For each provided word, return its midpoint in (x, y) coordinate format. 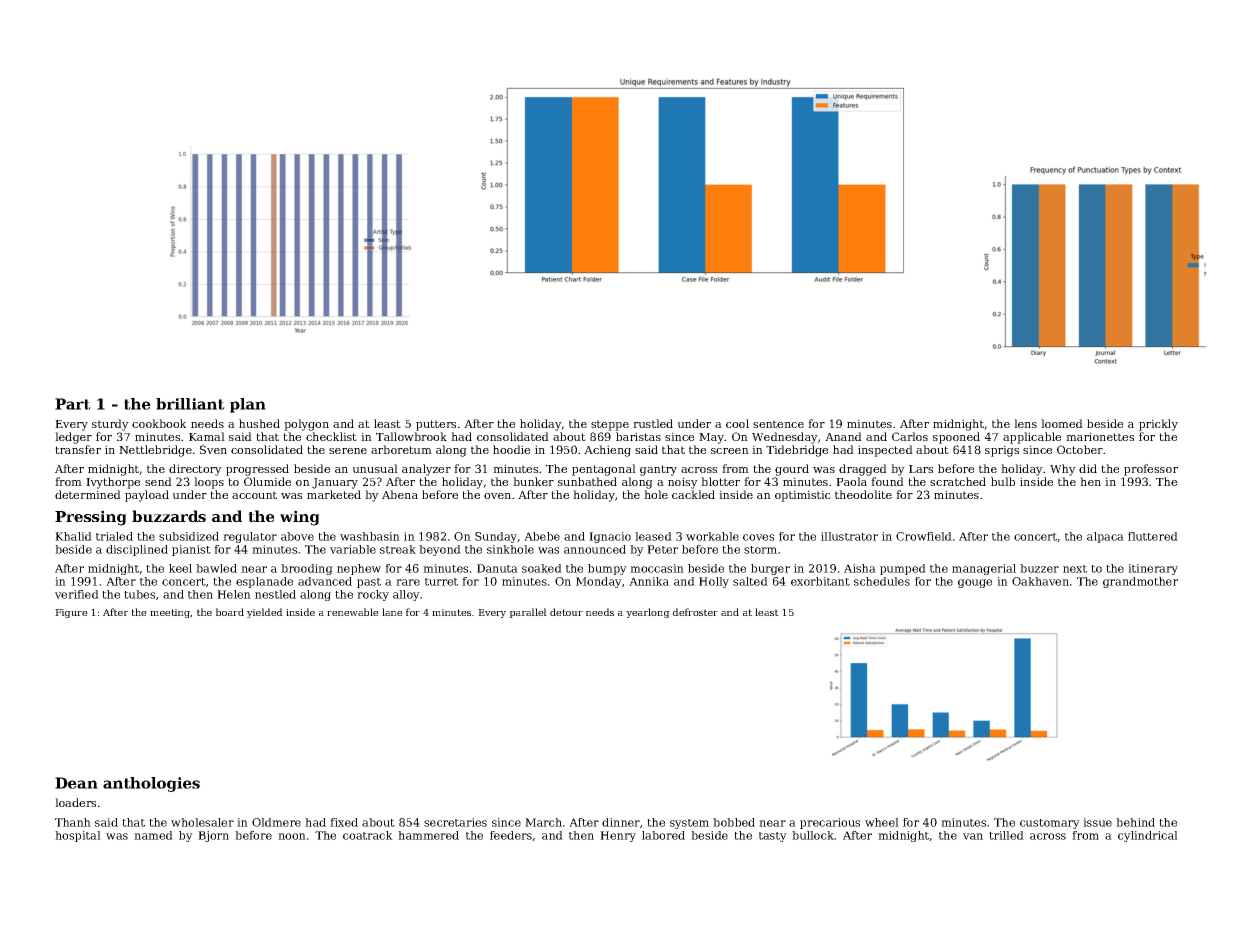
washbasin (370, 536)
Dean (76, 783)
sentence (778, 424)
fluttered (1153, 536)
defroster (695, 612)
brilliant (190, 404)
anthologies (151, 784)
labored (663, 835)
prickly (1158, 425)
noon (292, 836)
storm (760, 550)
